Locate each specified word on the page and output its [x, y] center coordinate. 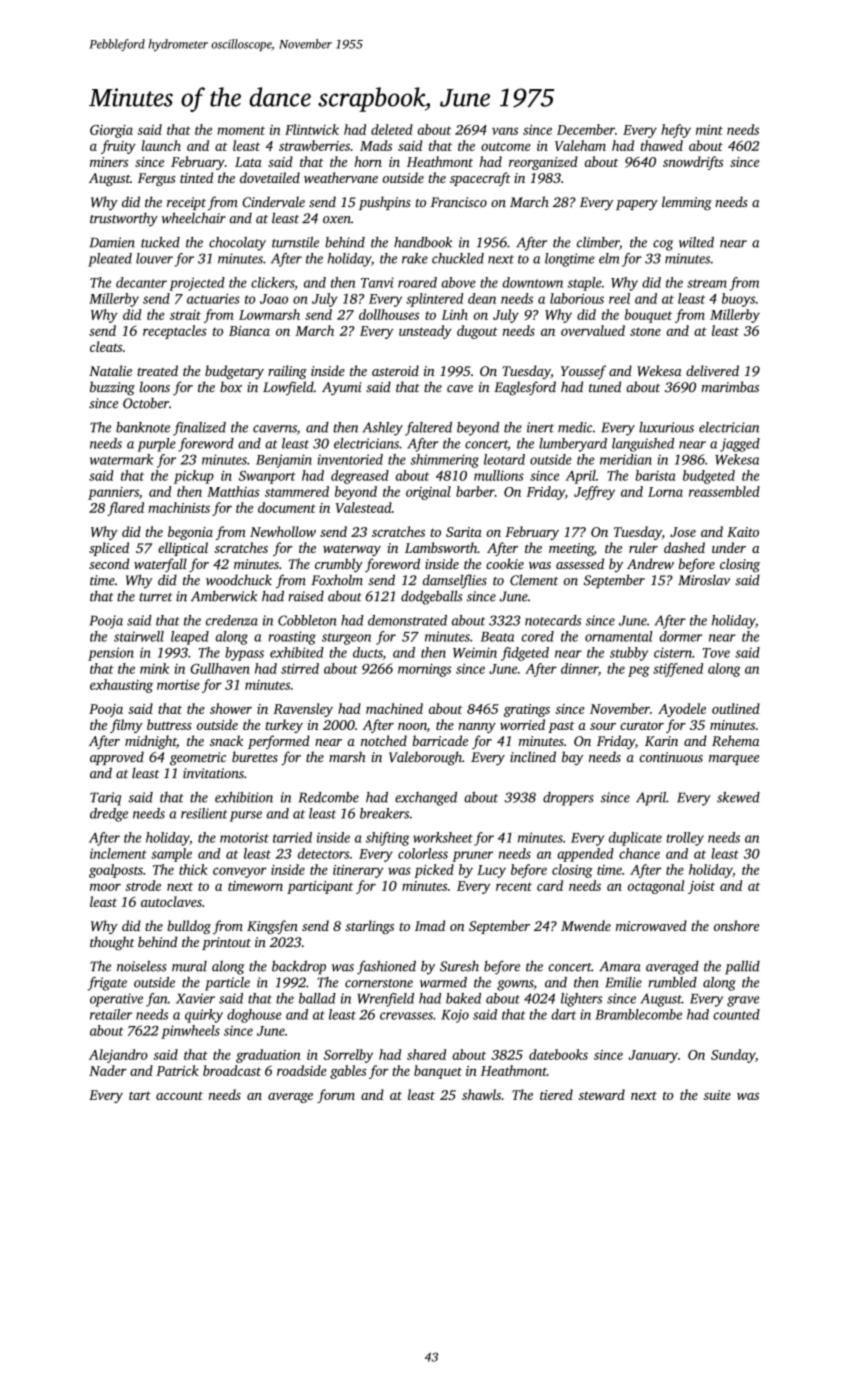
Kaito [743, 532]
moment [241, 130]
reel [619, 298]
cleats [106, 346]
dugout [477, 332]
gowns [515, 985]
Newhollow [283, 531]
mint [709, 130]
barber [475, 491]
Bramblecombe [638, 1014]
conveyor [240, 872]
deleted [392, 129]
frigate [107, 984]
